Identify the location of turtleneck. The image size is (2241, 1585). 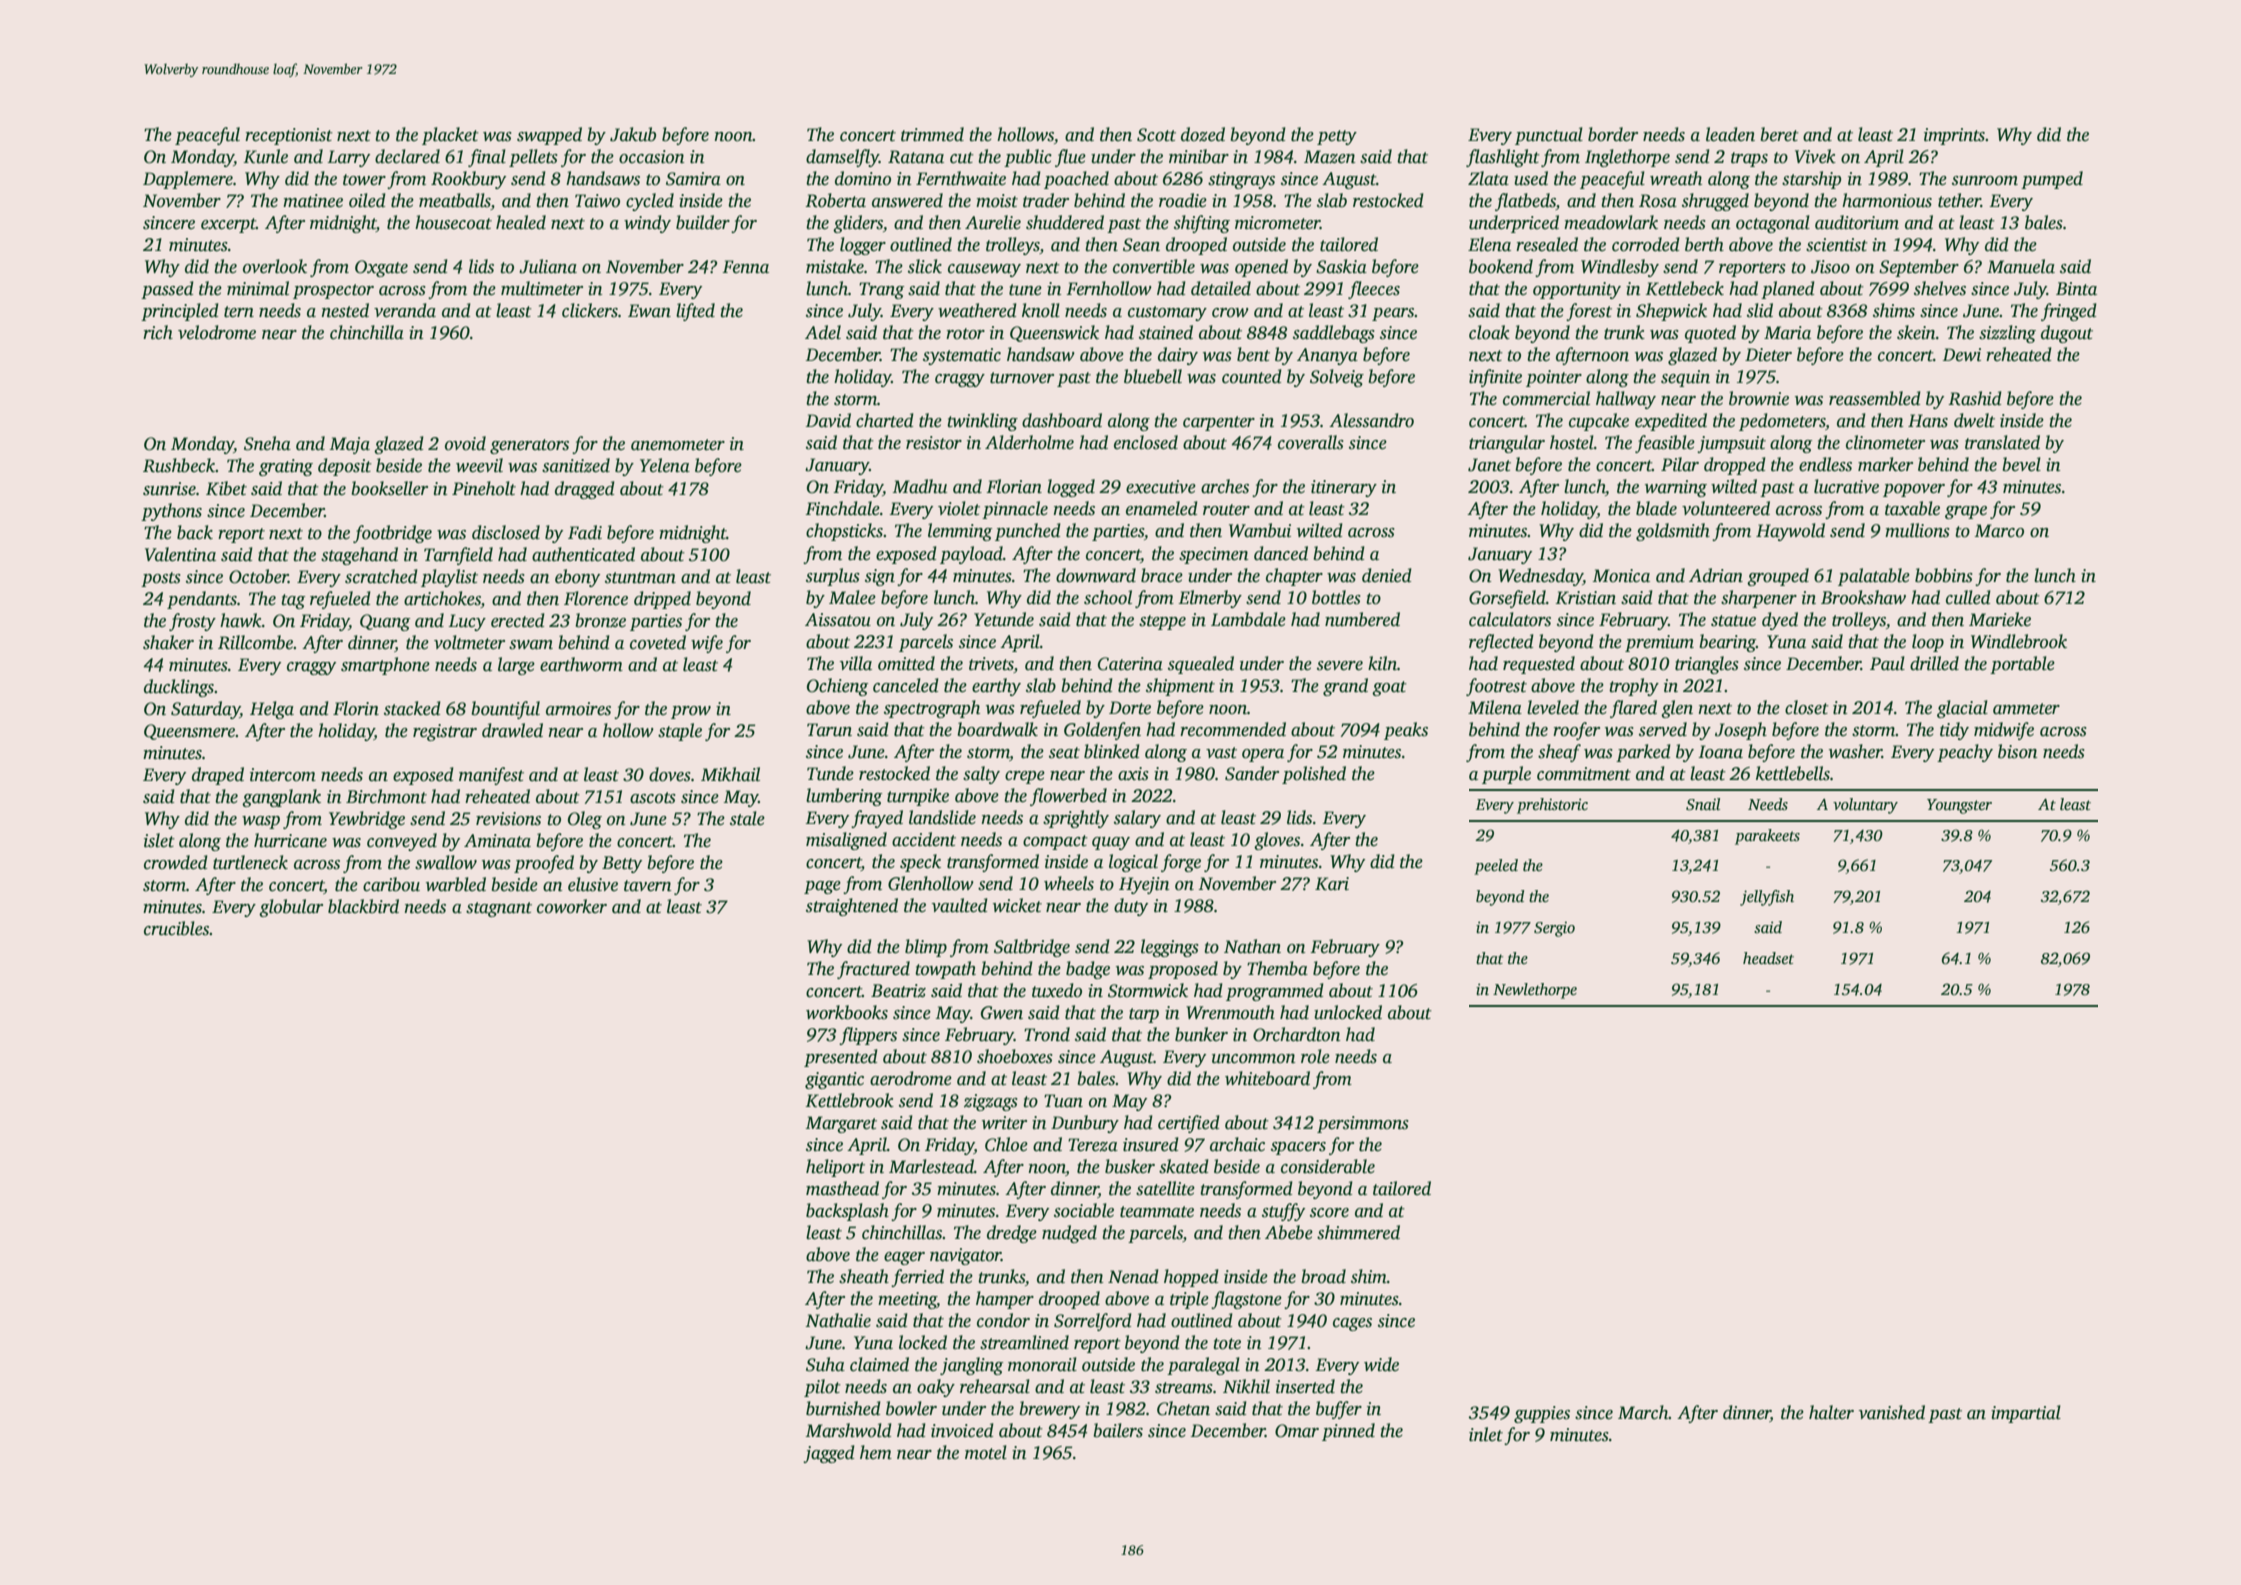
(250, 862).
